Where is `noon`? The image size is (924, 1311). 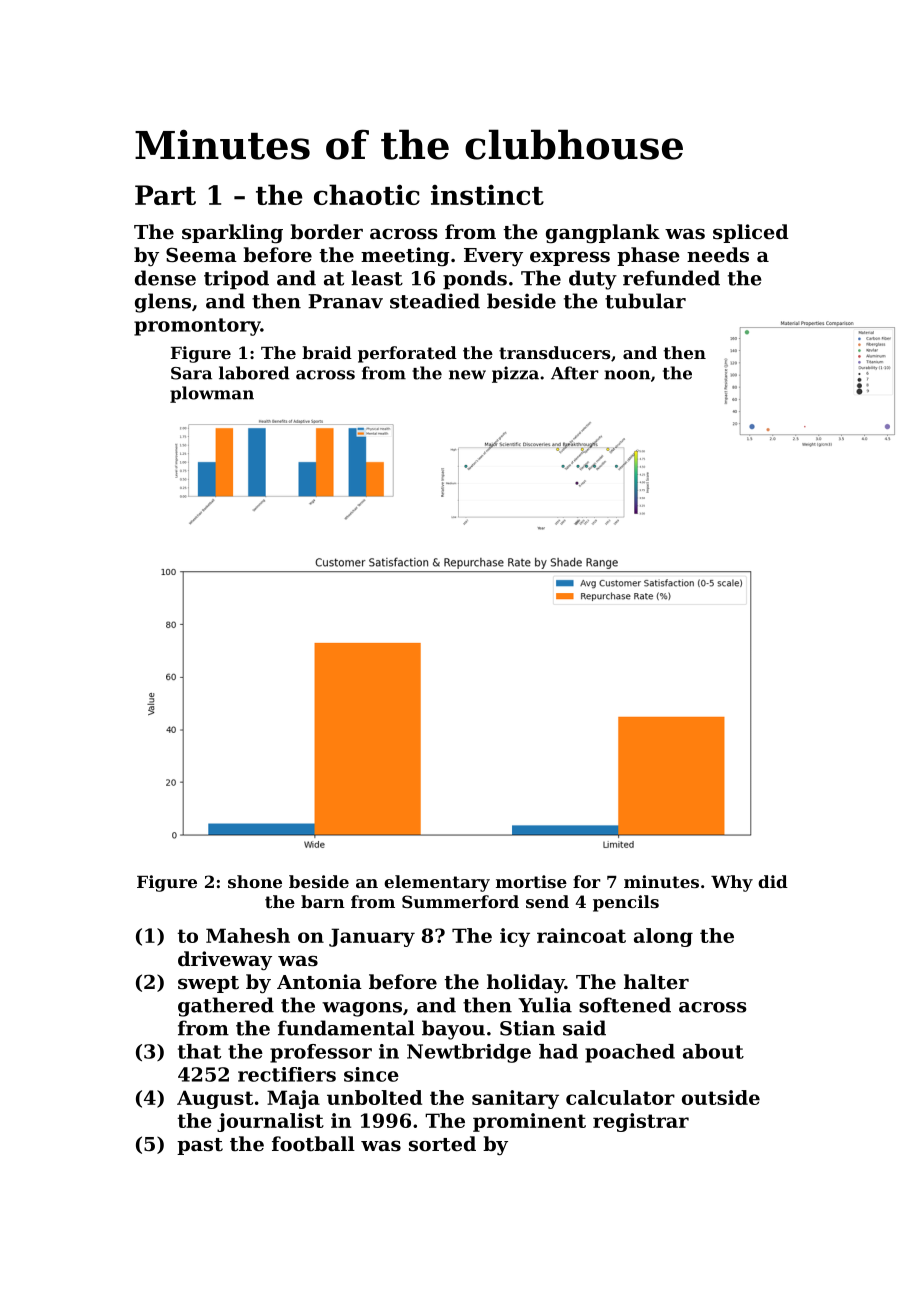 noon is located at coordinates (627, 375).
